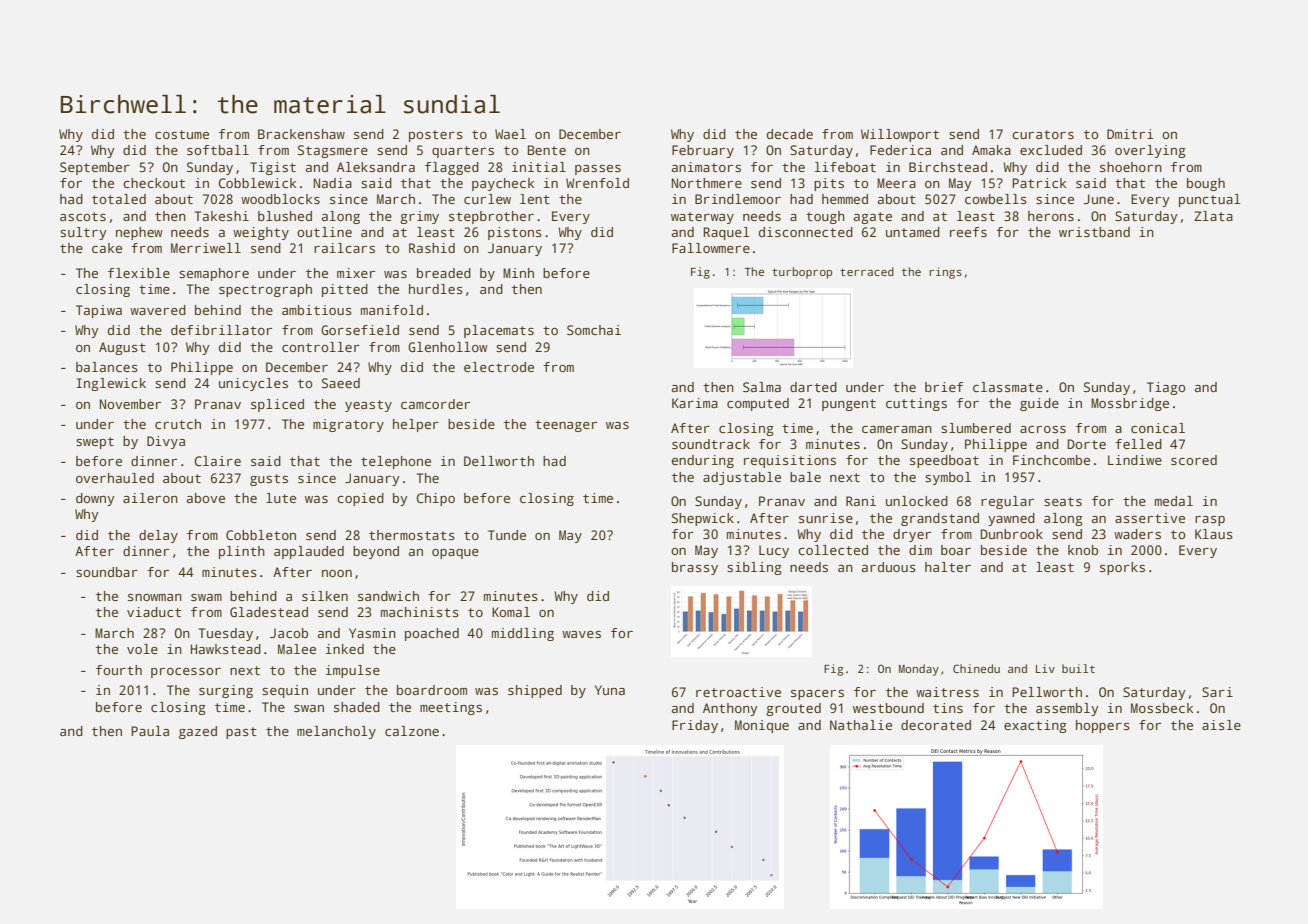 The width and height of the image is (1308, 924). Describe the element at coordinates (510, 134) in the image. I see `Wael` at that location.
